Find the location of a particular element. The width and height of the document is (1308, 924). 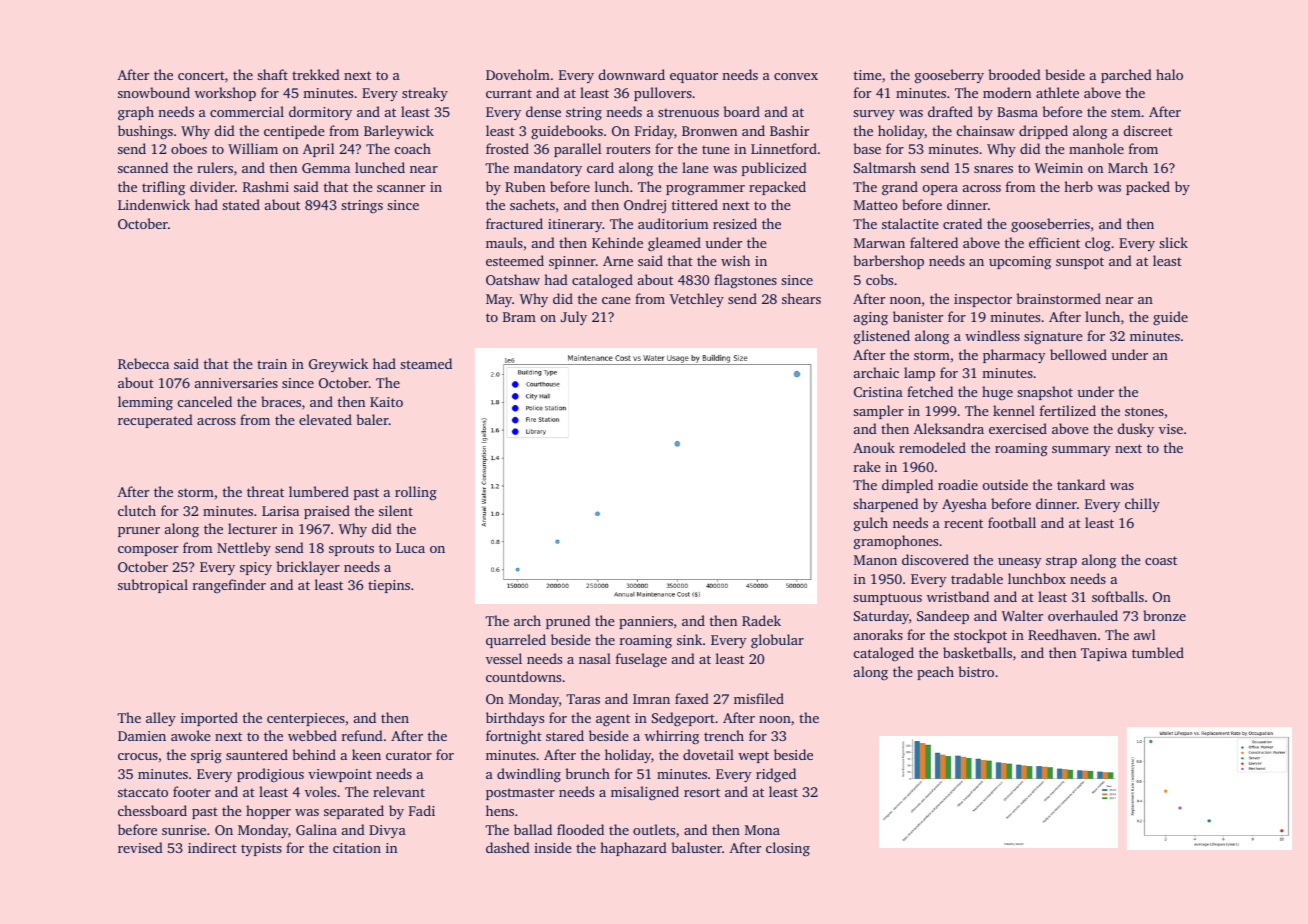

base is located at coordinates (867, 148).
